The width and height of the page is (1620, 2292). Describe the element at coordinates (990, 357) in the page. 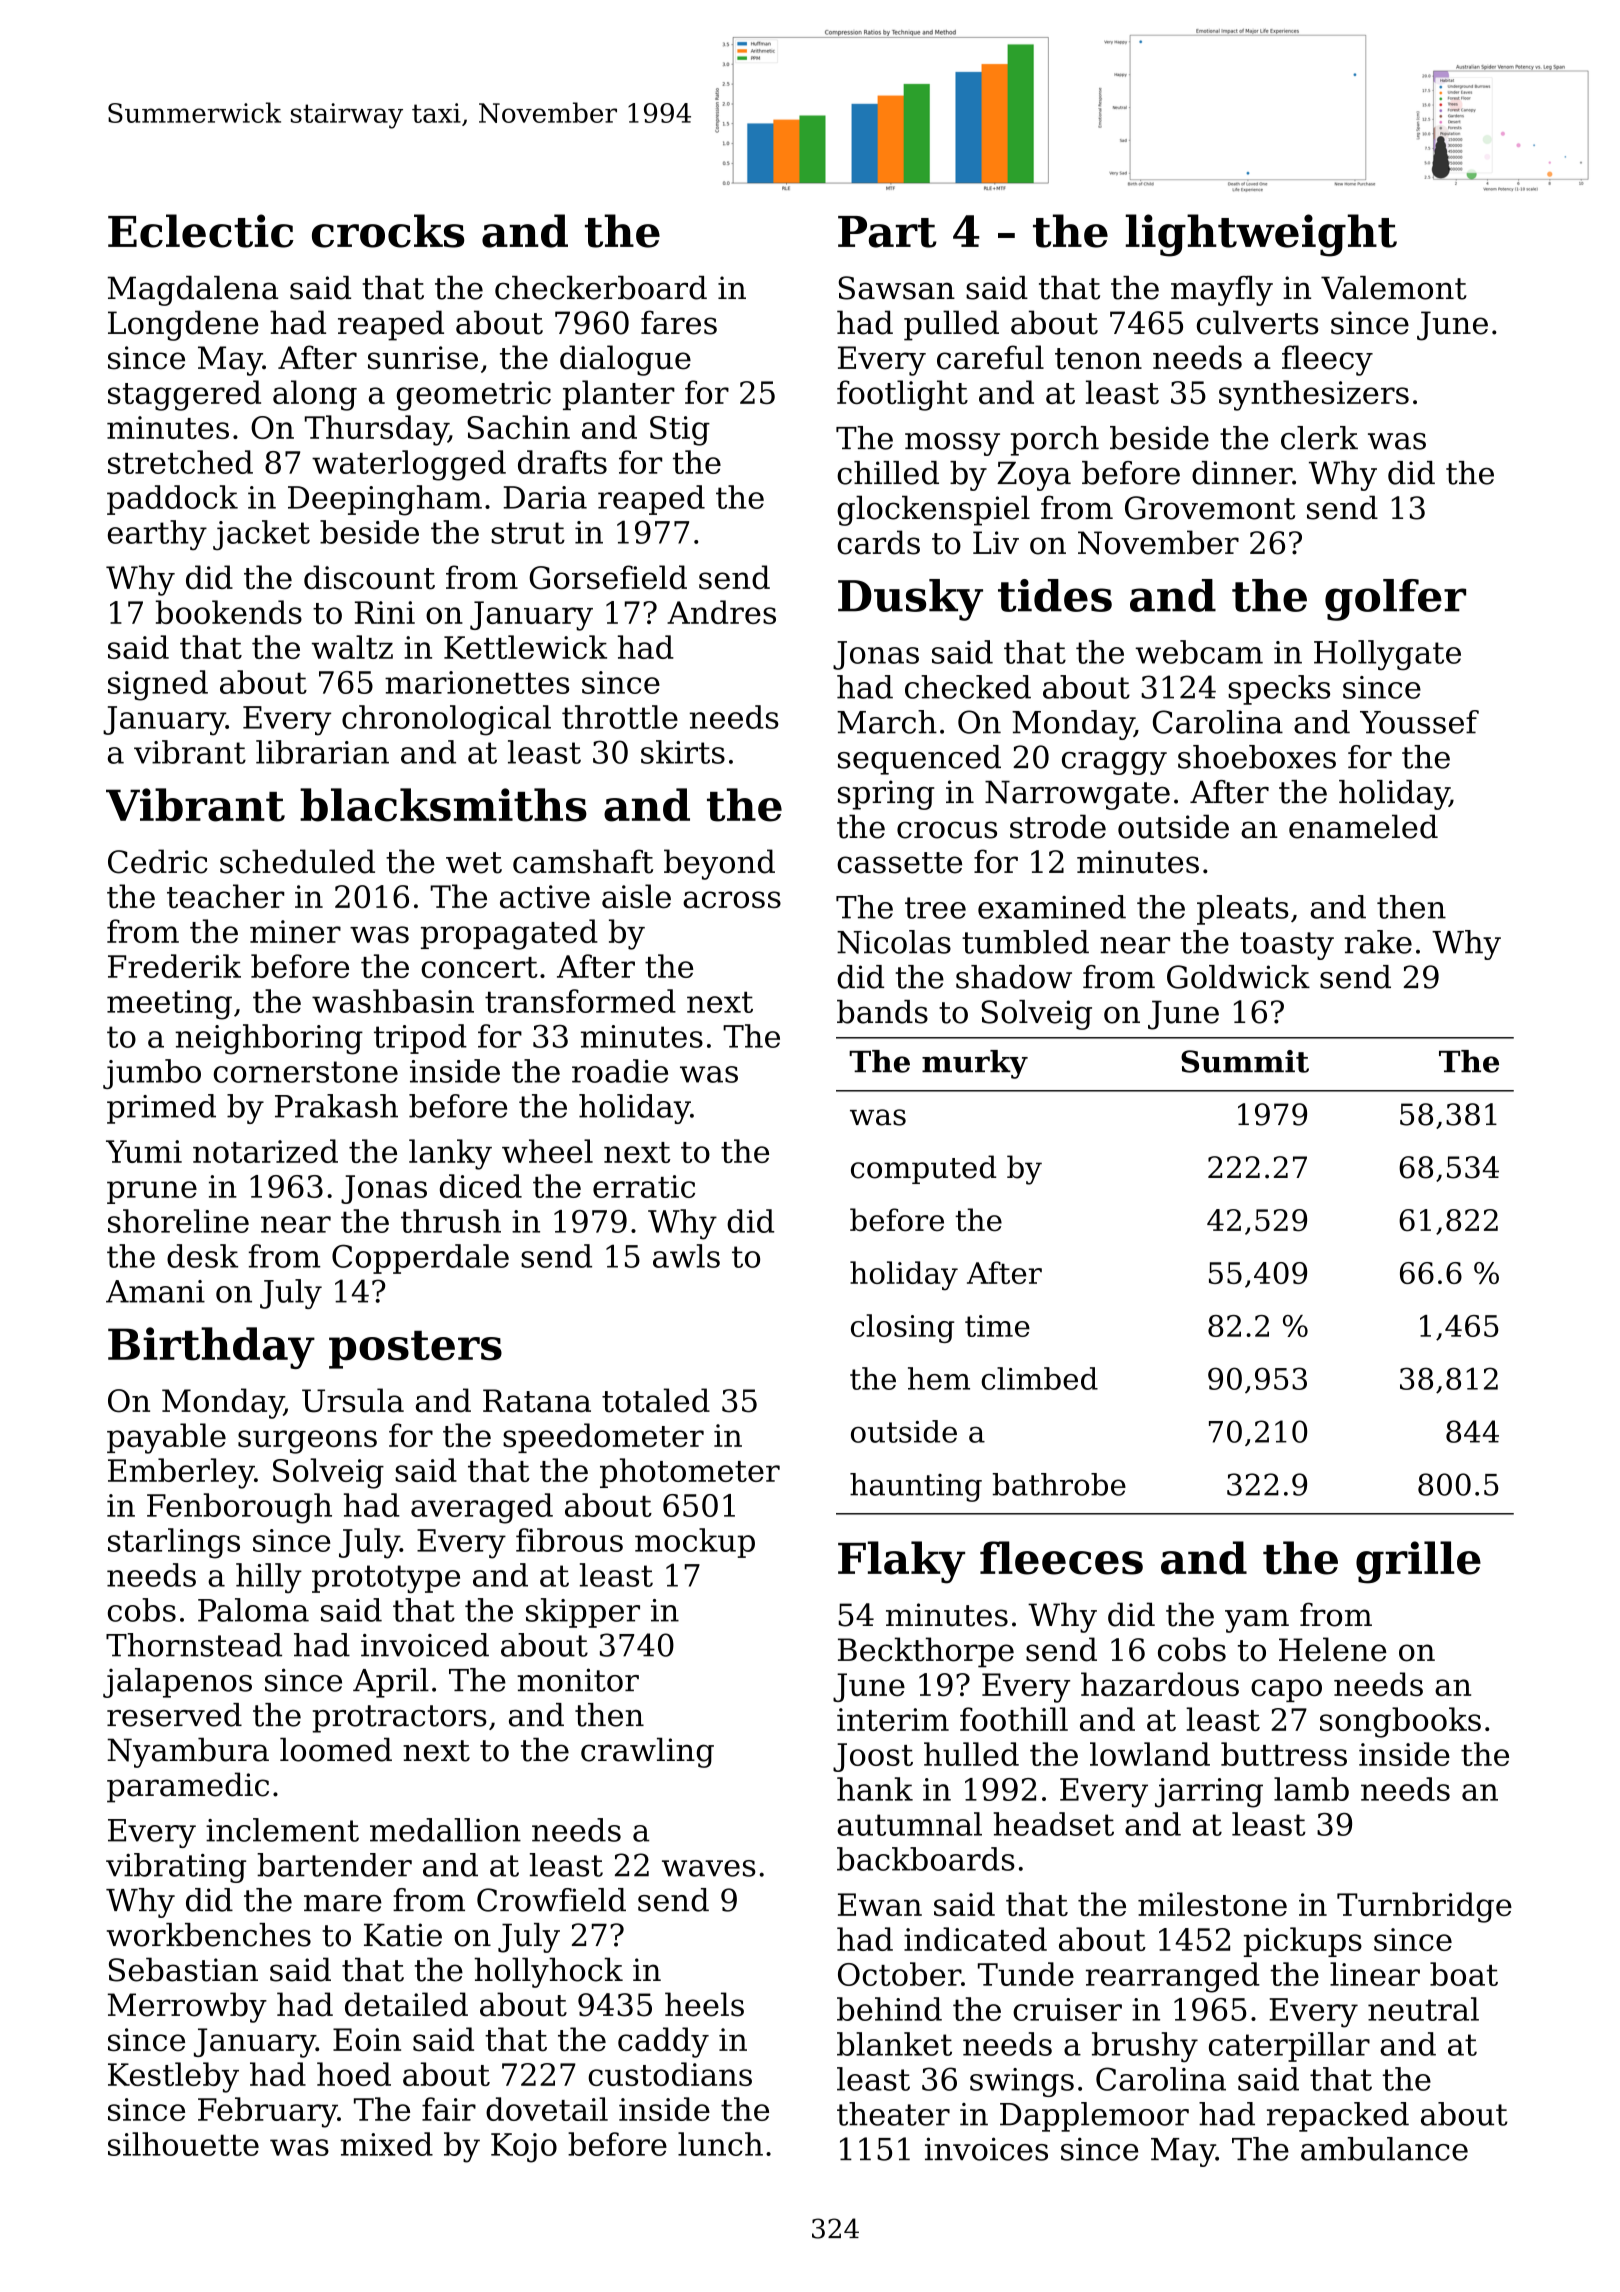

I see `careful` at that location.
